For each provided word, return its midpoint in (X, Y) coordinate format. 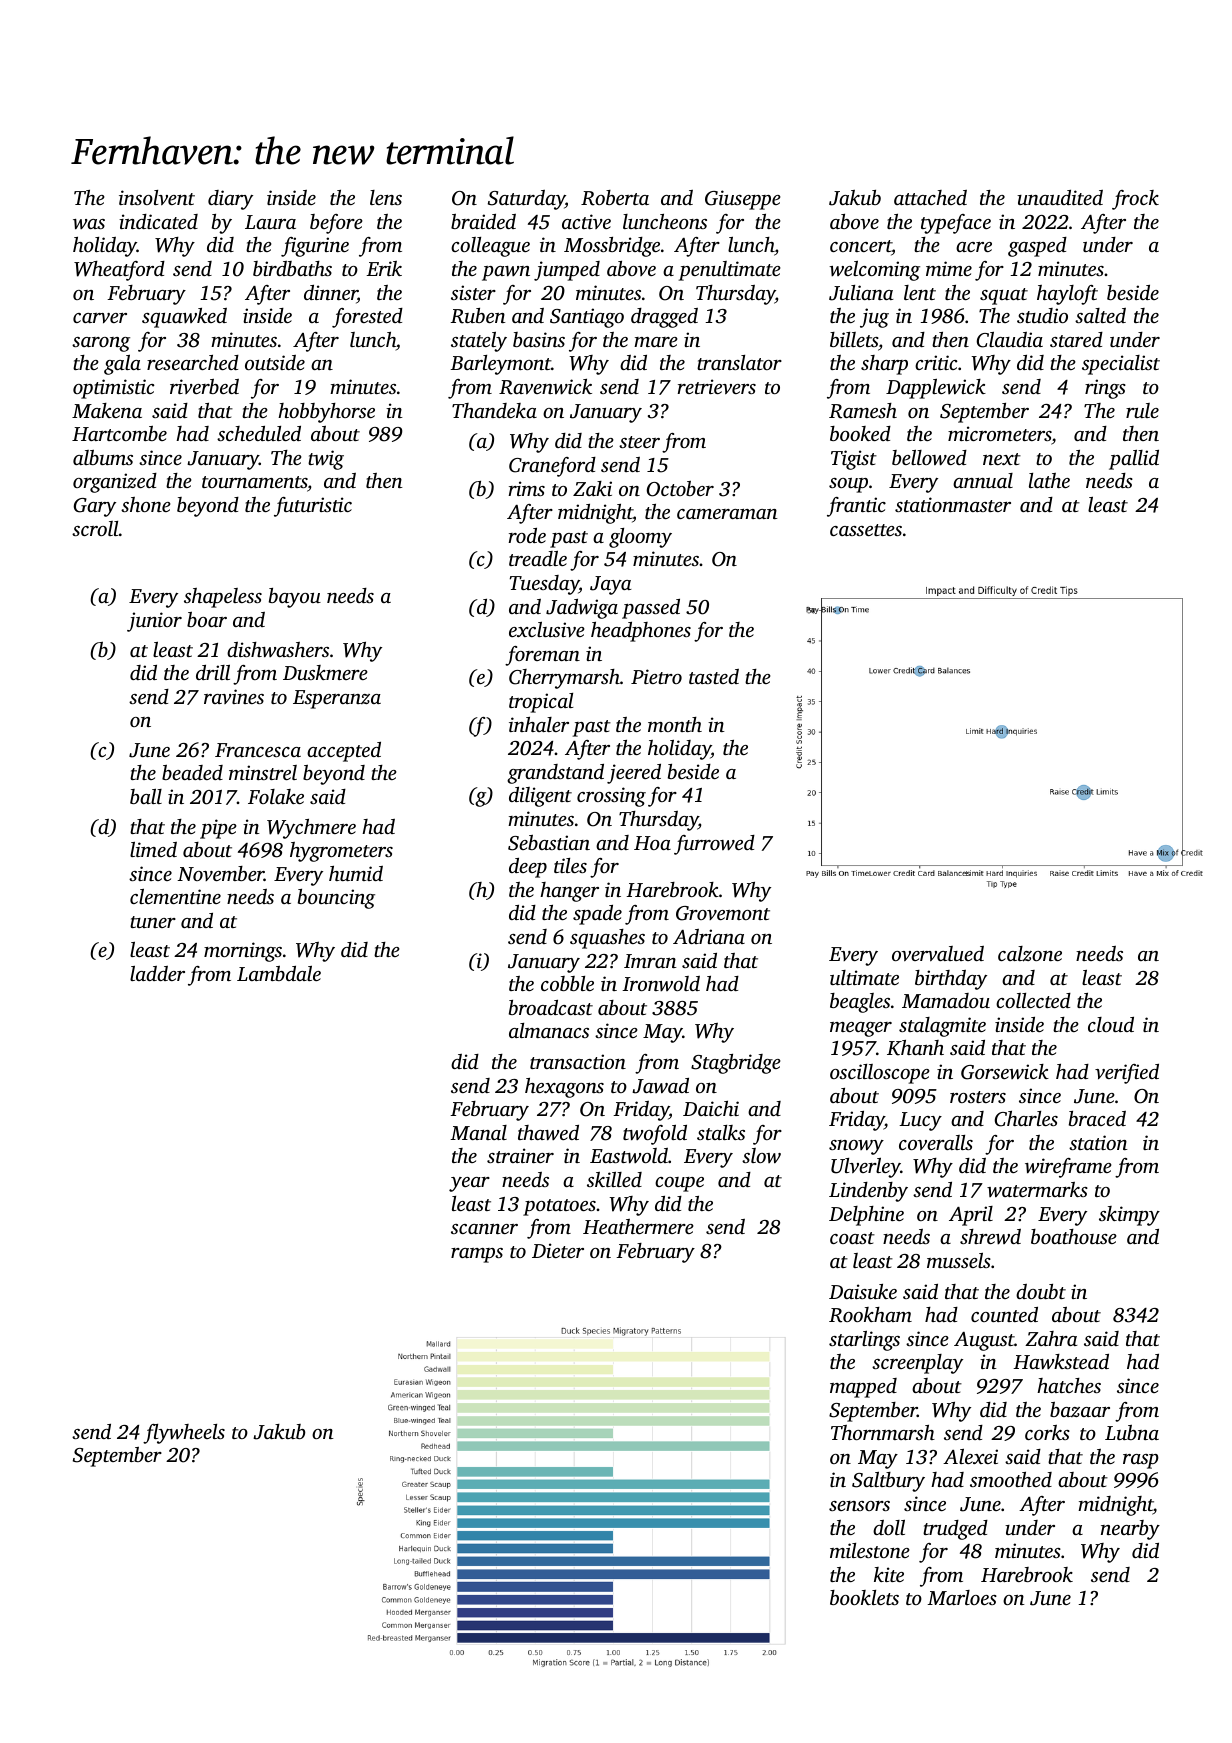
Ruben (478, 316)
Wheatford (119, 271)
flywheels (184, 1434)
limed (153, 849)
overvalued (938, 953)
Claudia (1010, 340)
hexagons (564, 1088)
